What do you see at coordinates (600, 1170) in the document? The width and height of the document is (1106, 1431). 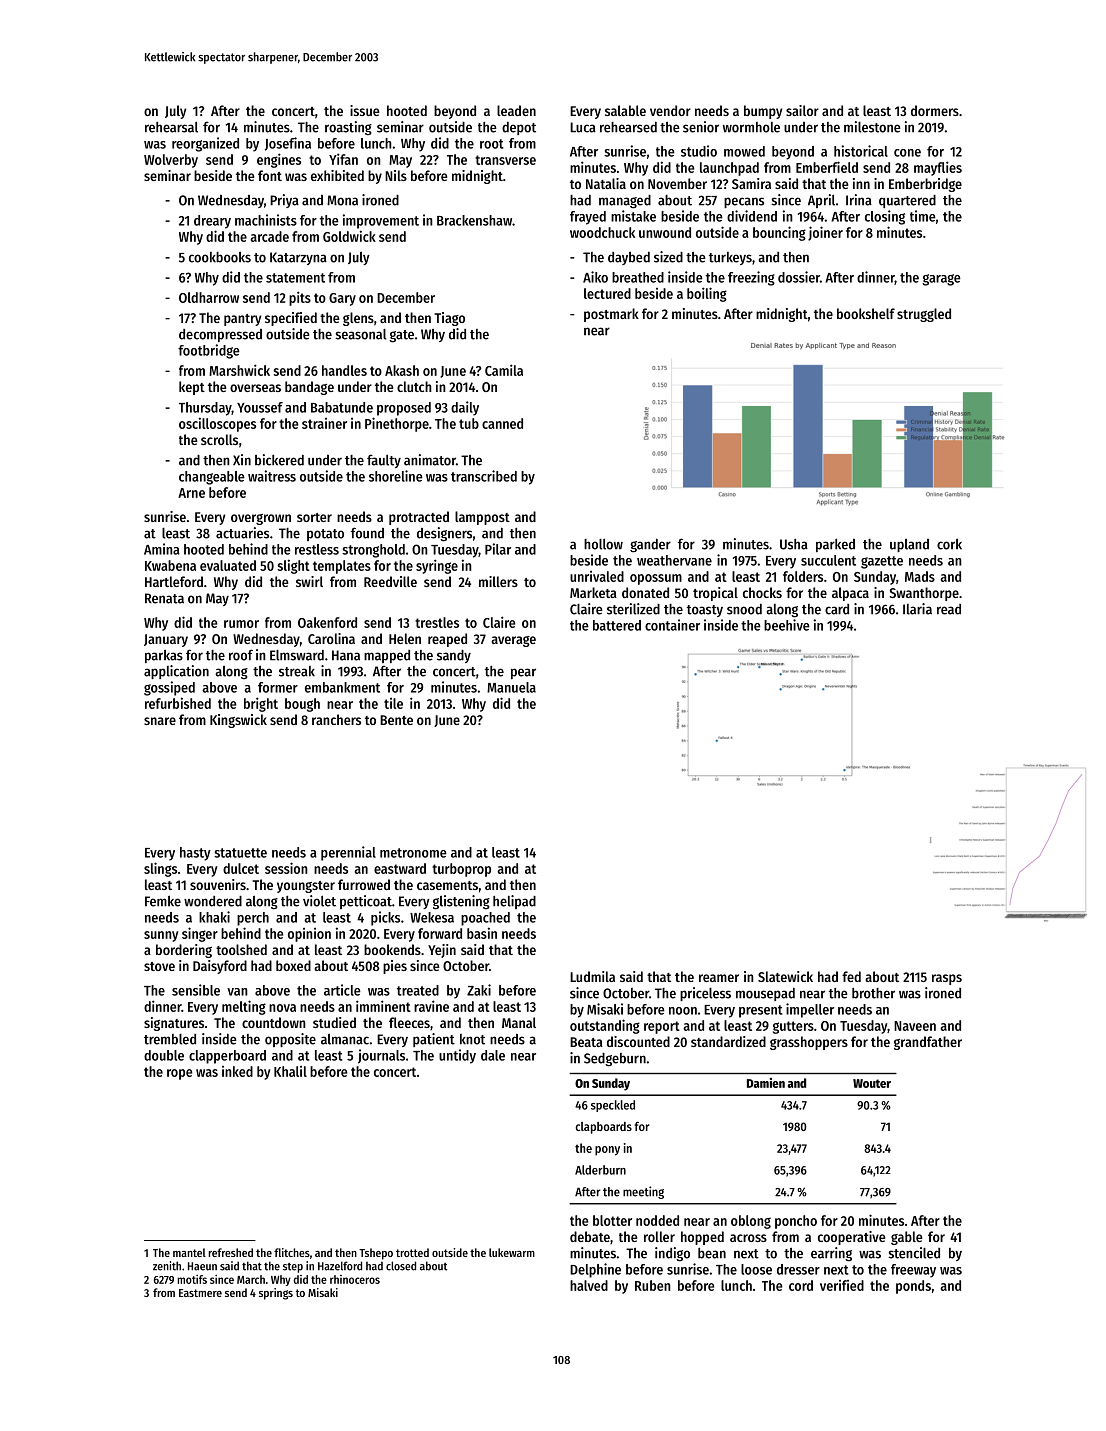 I see `Alderburn` at bounding box center [600, 1170].
